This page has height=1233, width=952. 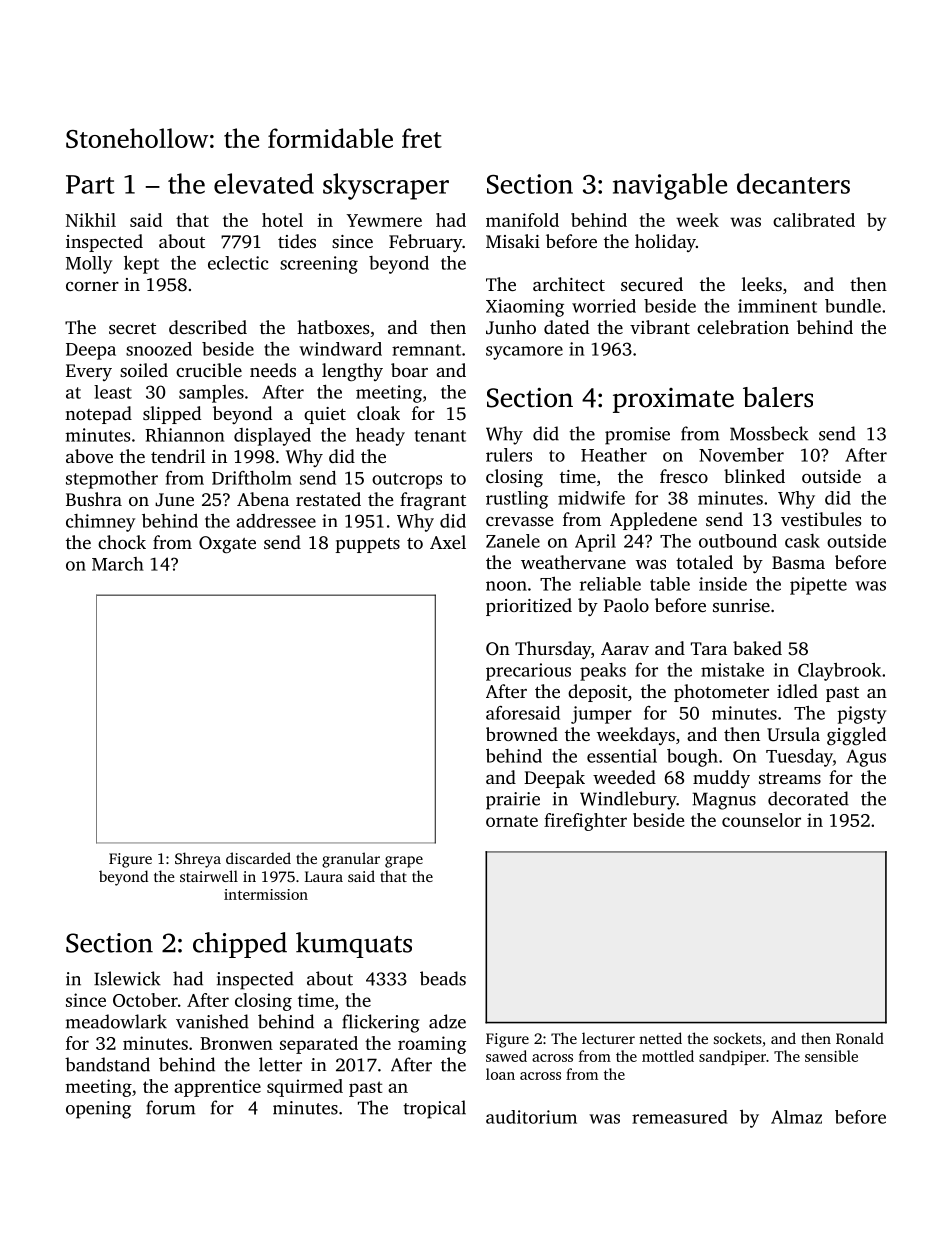 I want to click on Part, so click(x=90, y=184).
